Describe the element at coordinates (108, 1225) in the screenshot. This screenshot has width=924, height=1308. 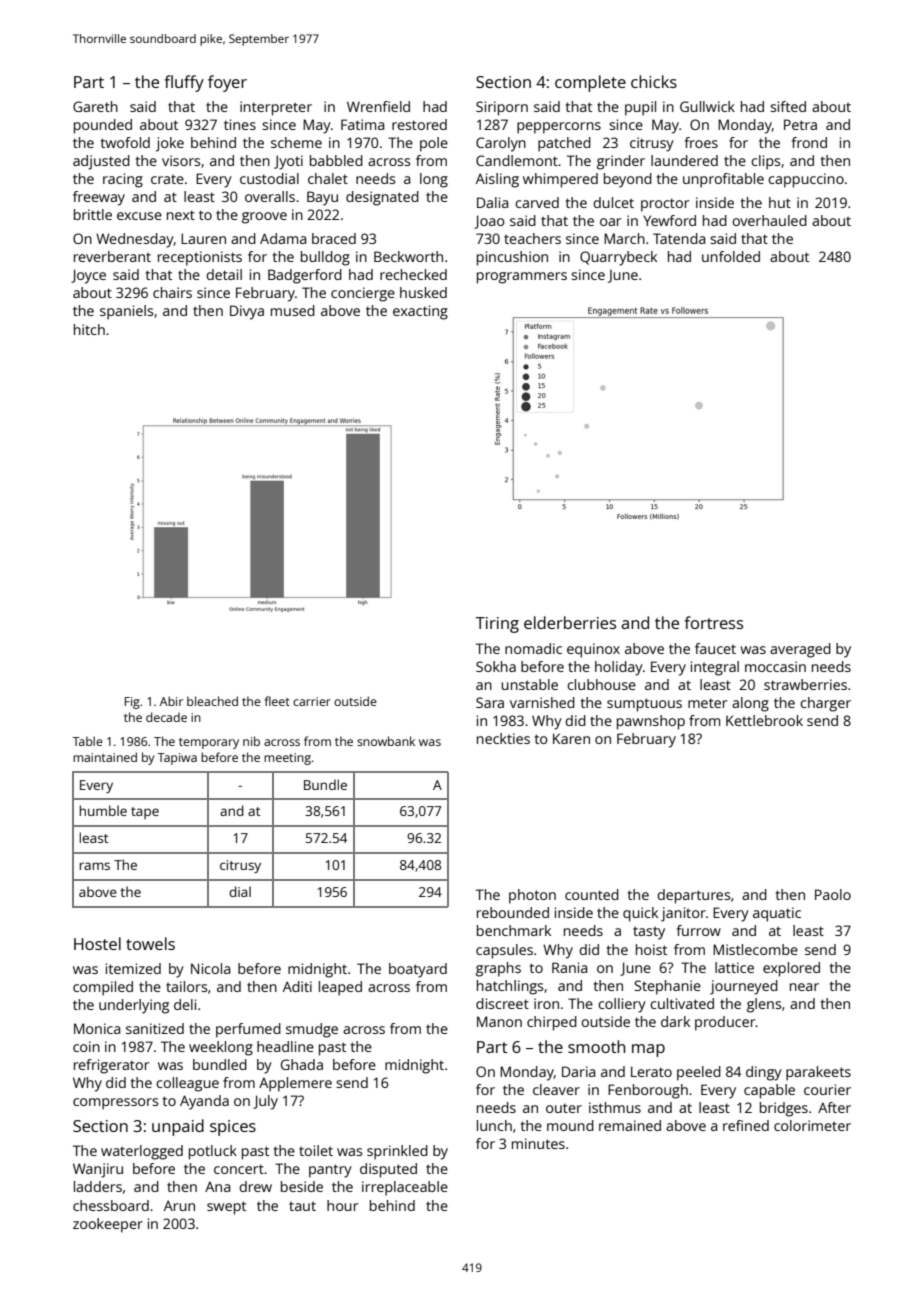
I see `zookeeper` at that location.
